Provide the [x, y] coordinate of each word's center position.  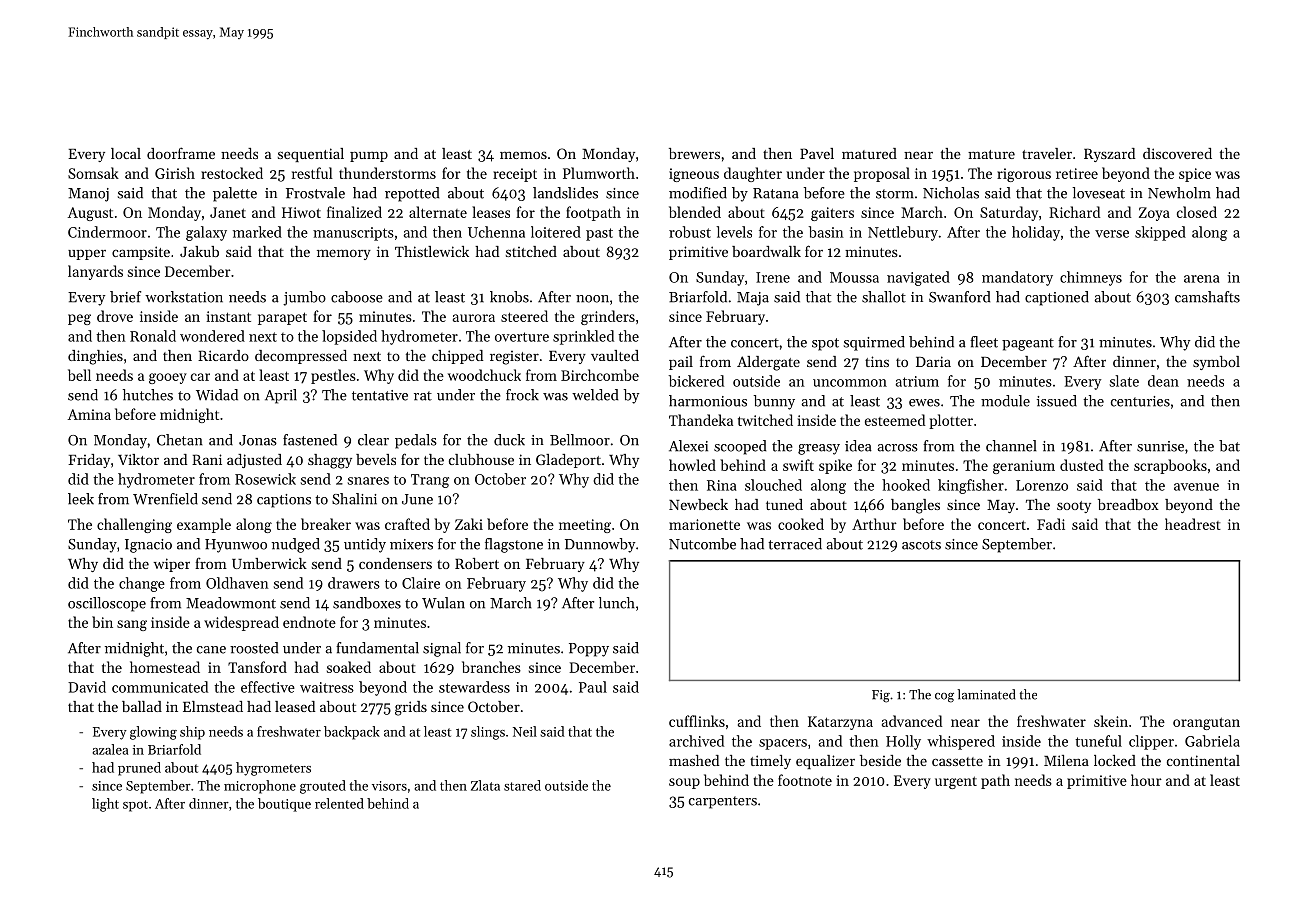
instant [228, 316]
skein [1111, 721]
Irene [773, 277]
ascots [921, 545]
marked [257, 232]
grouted [323, 787]
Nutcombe [702, 544]
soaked [349, 667]
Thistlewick [432, 251]
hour [1146, 780]
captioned [1057, 298]
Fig [881, 696]
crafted [407, 524]
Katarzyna [840, 723]
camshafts [1207, 297]
